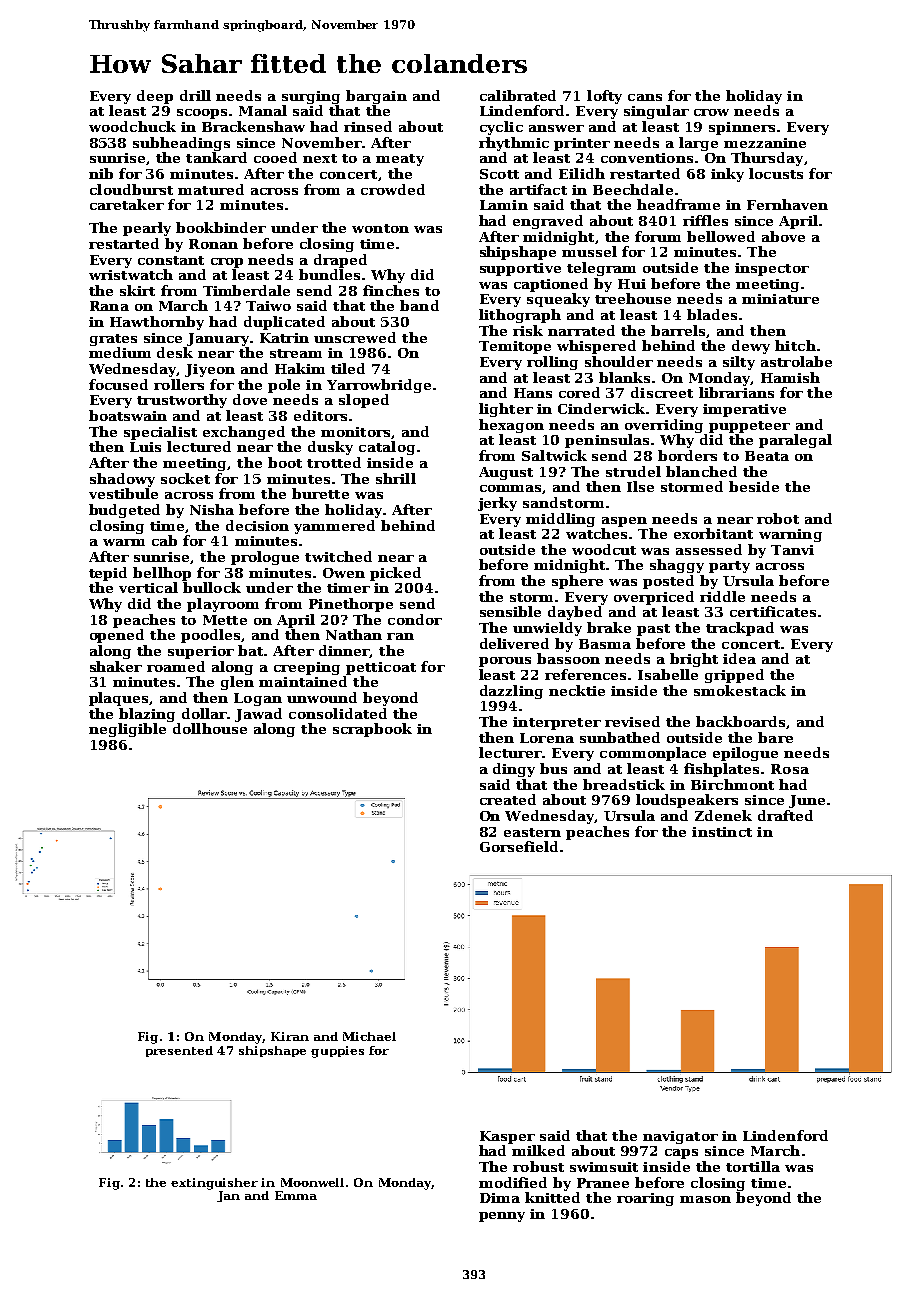  I want to click on poodles, so click(210, 636).
